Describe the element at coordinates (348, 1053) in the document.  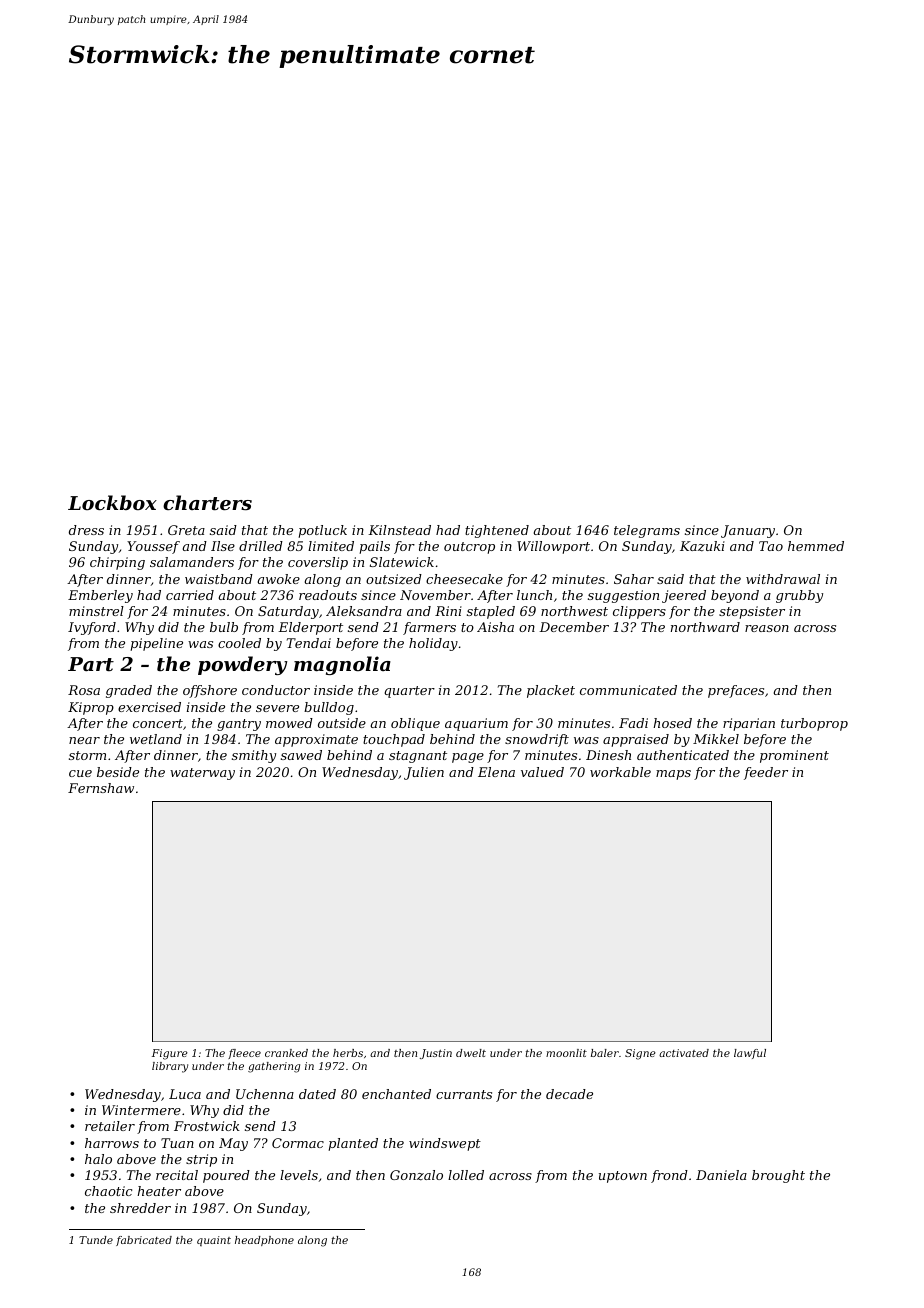
I see `herbs` at that location.
